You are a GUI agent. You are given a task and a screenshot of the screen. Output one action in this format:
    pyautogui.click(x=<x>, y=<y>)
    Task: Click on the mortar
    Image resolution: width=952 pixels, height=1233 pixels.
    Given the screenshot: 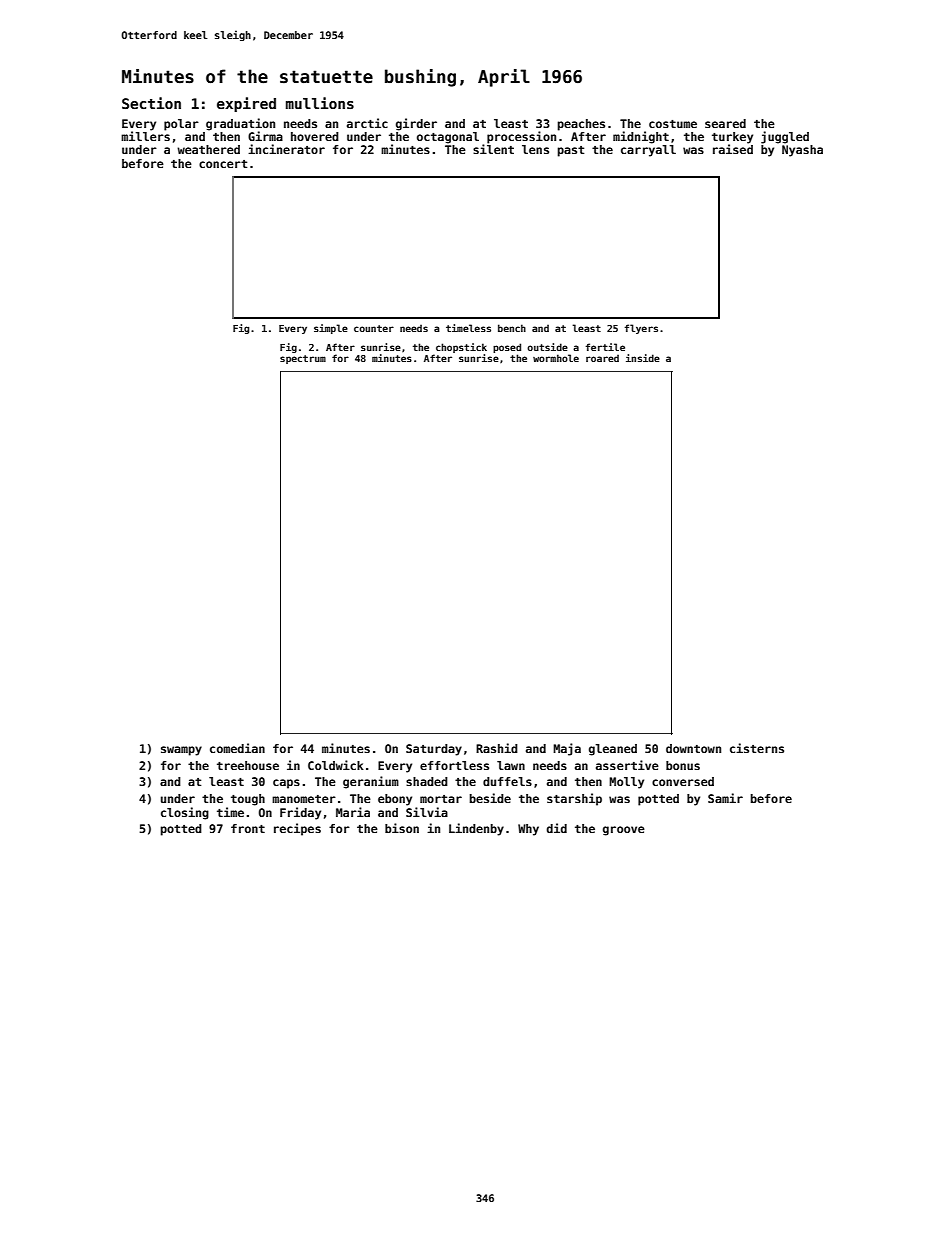 What is the action you would take?
    pyautogui.click(x=441, y=799)
